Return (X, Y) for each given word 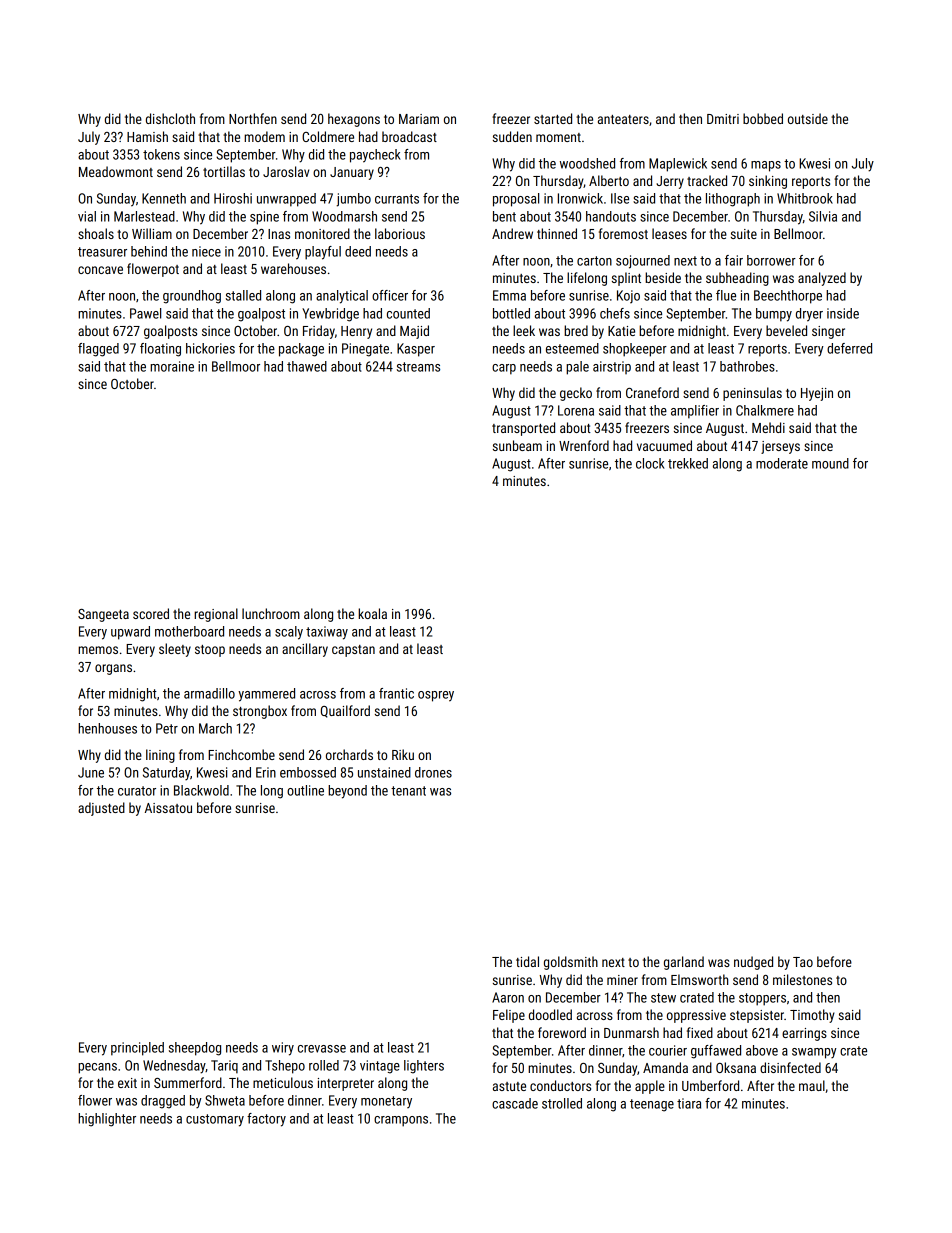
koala (372, 613)
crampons (401, 1121)
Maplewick (678, 165)
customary (215, 1120)
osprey (436, 696)
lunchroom (271, 613)
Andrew (512, 233)
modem (264, 136)
